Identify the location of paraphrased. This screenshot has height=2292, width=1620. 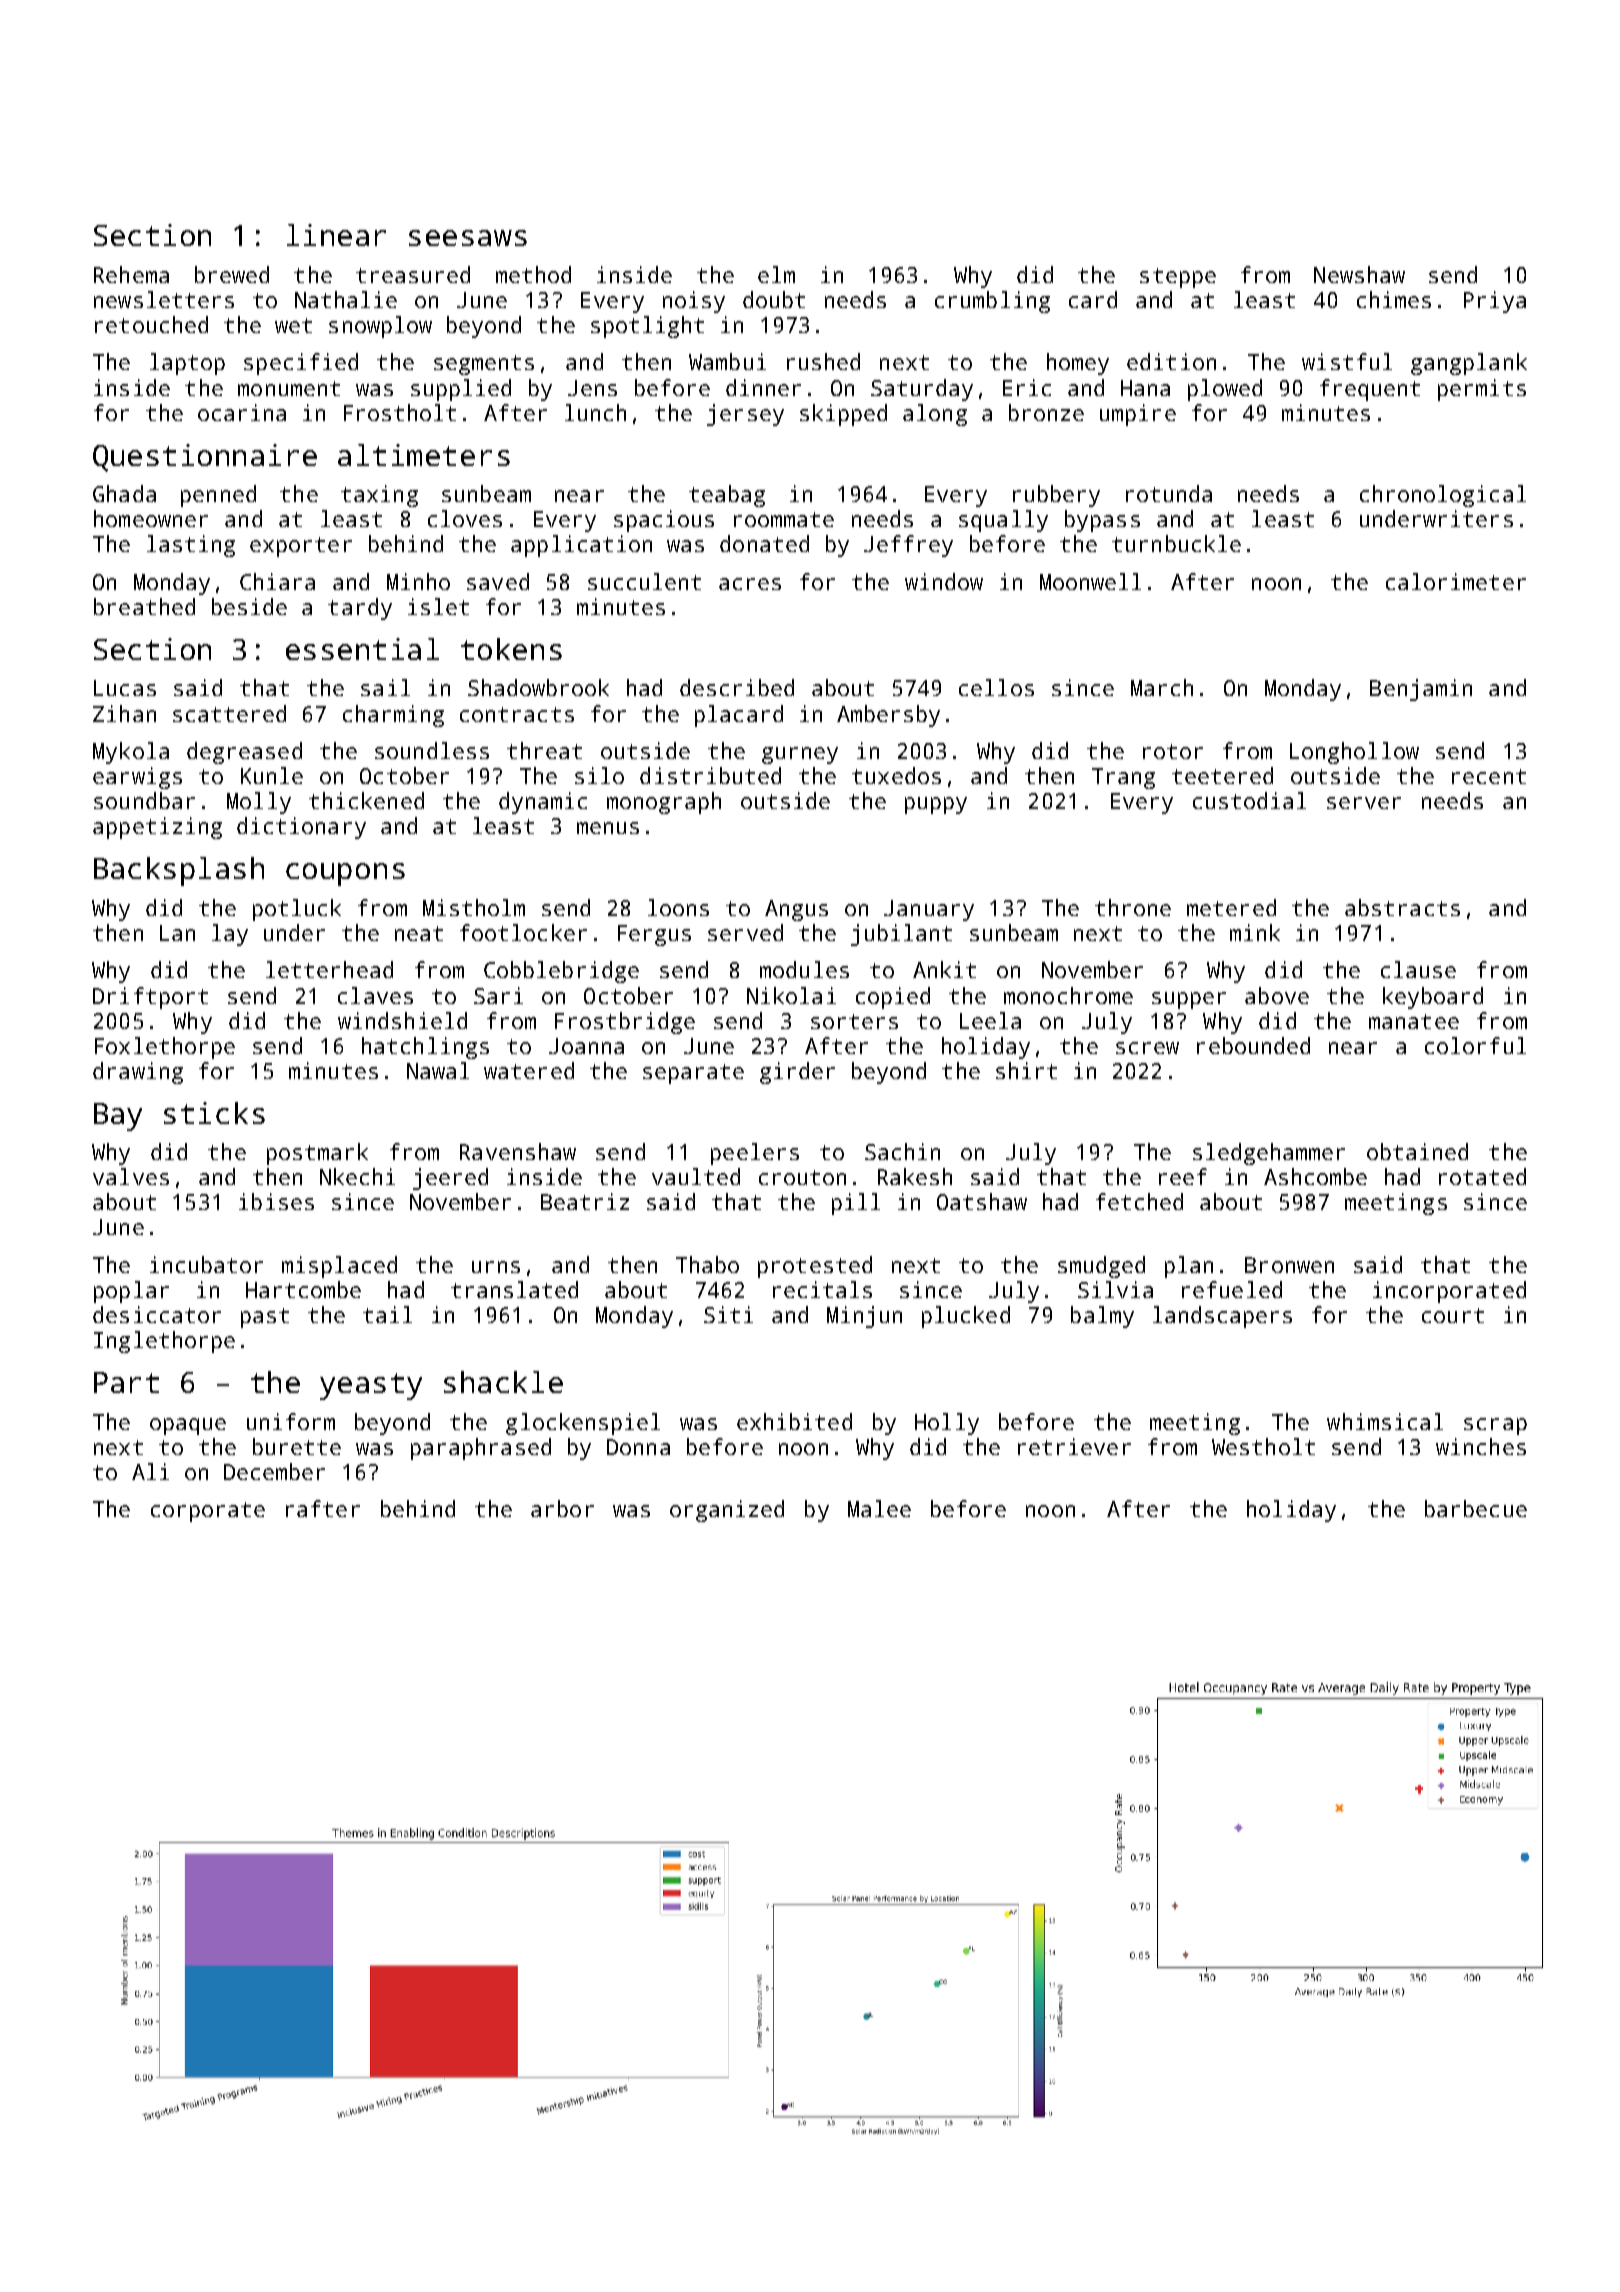
(481, 1449).
